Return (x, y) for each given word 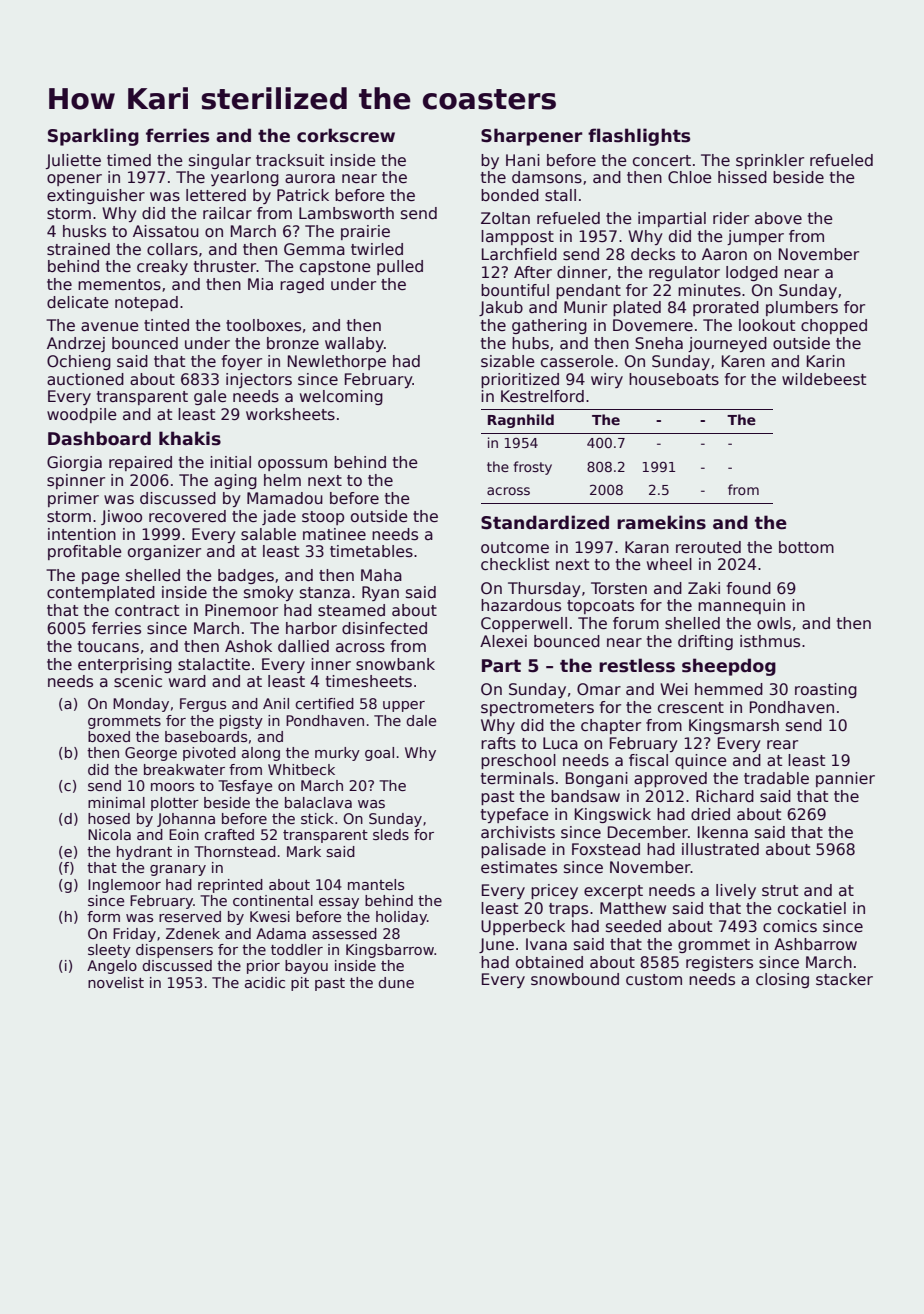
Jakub (501, 308)
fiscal (648, 760)
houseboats (674, 379)
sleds (391, 834)
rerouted (708, 547)
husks (84, 231)
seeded (633, 926)
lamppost (517, 237)
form (103, 916)
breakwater (184, 769)
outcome (515, 547)
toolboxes (263, 325)
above (778, 218)
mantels (376, 884)
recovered (187, 516)
